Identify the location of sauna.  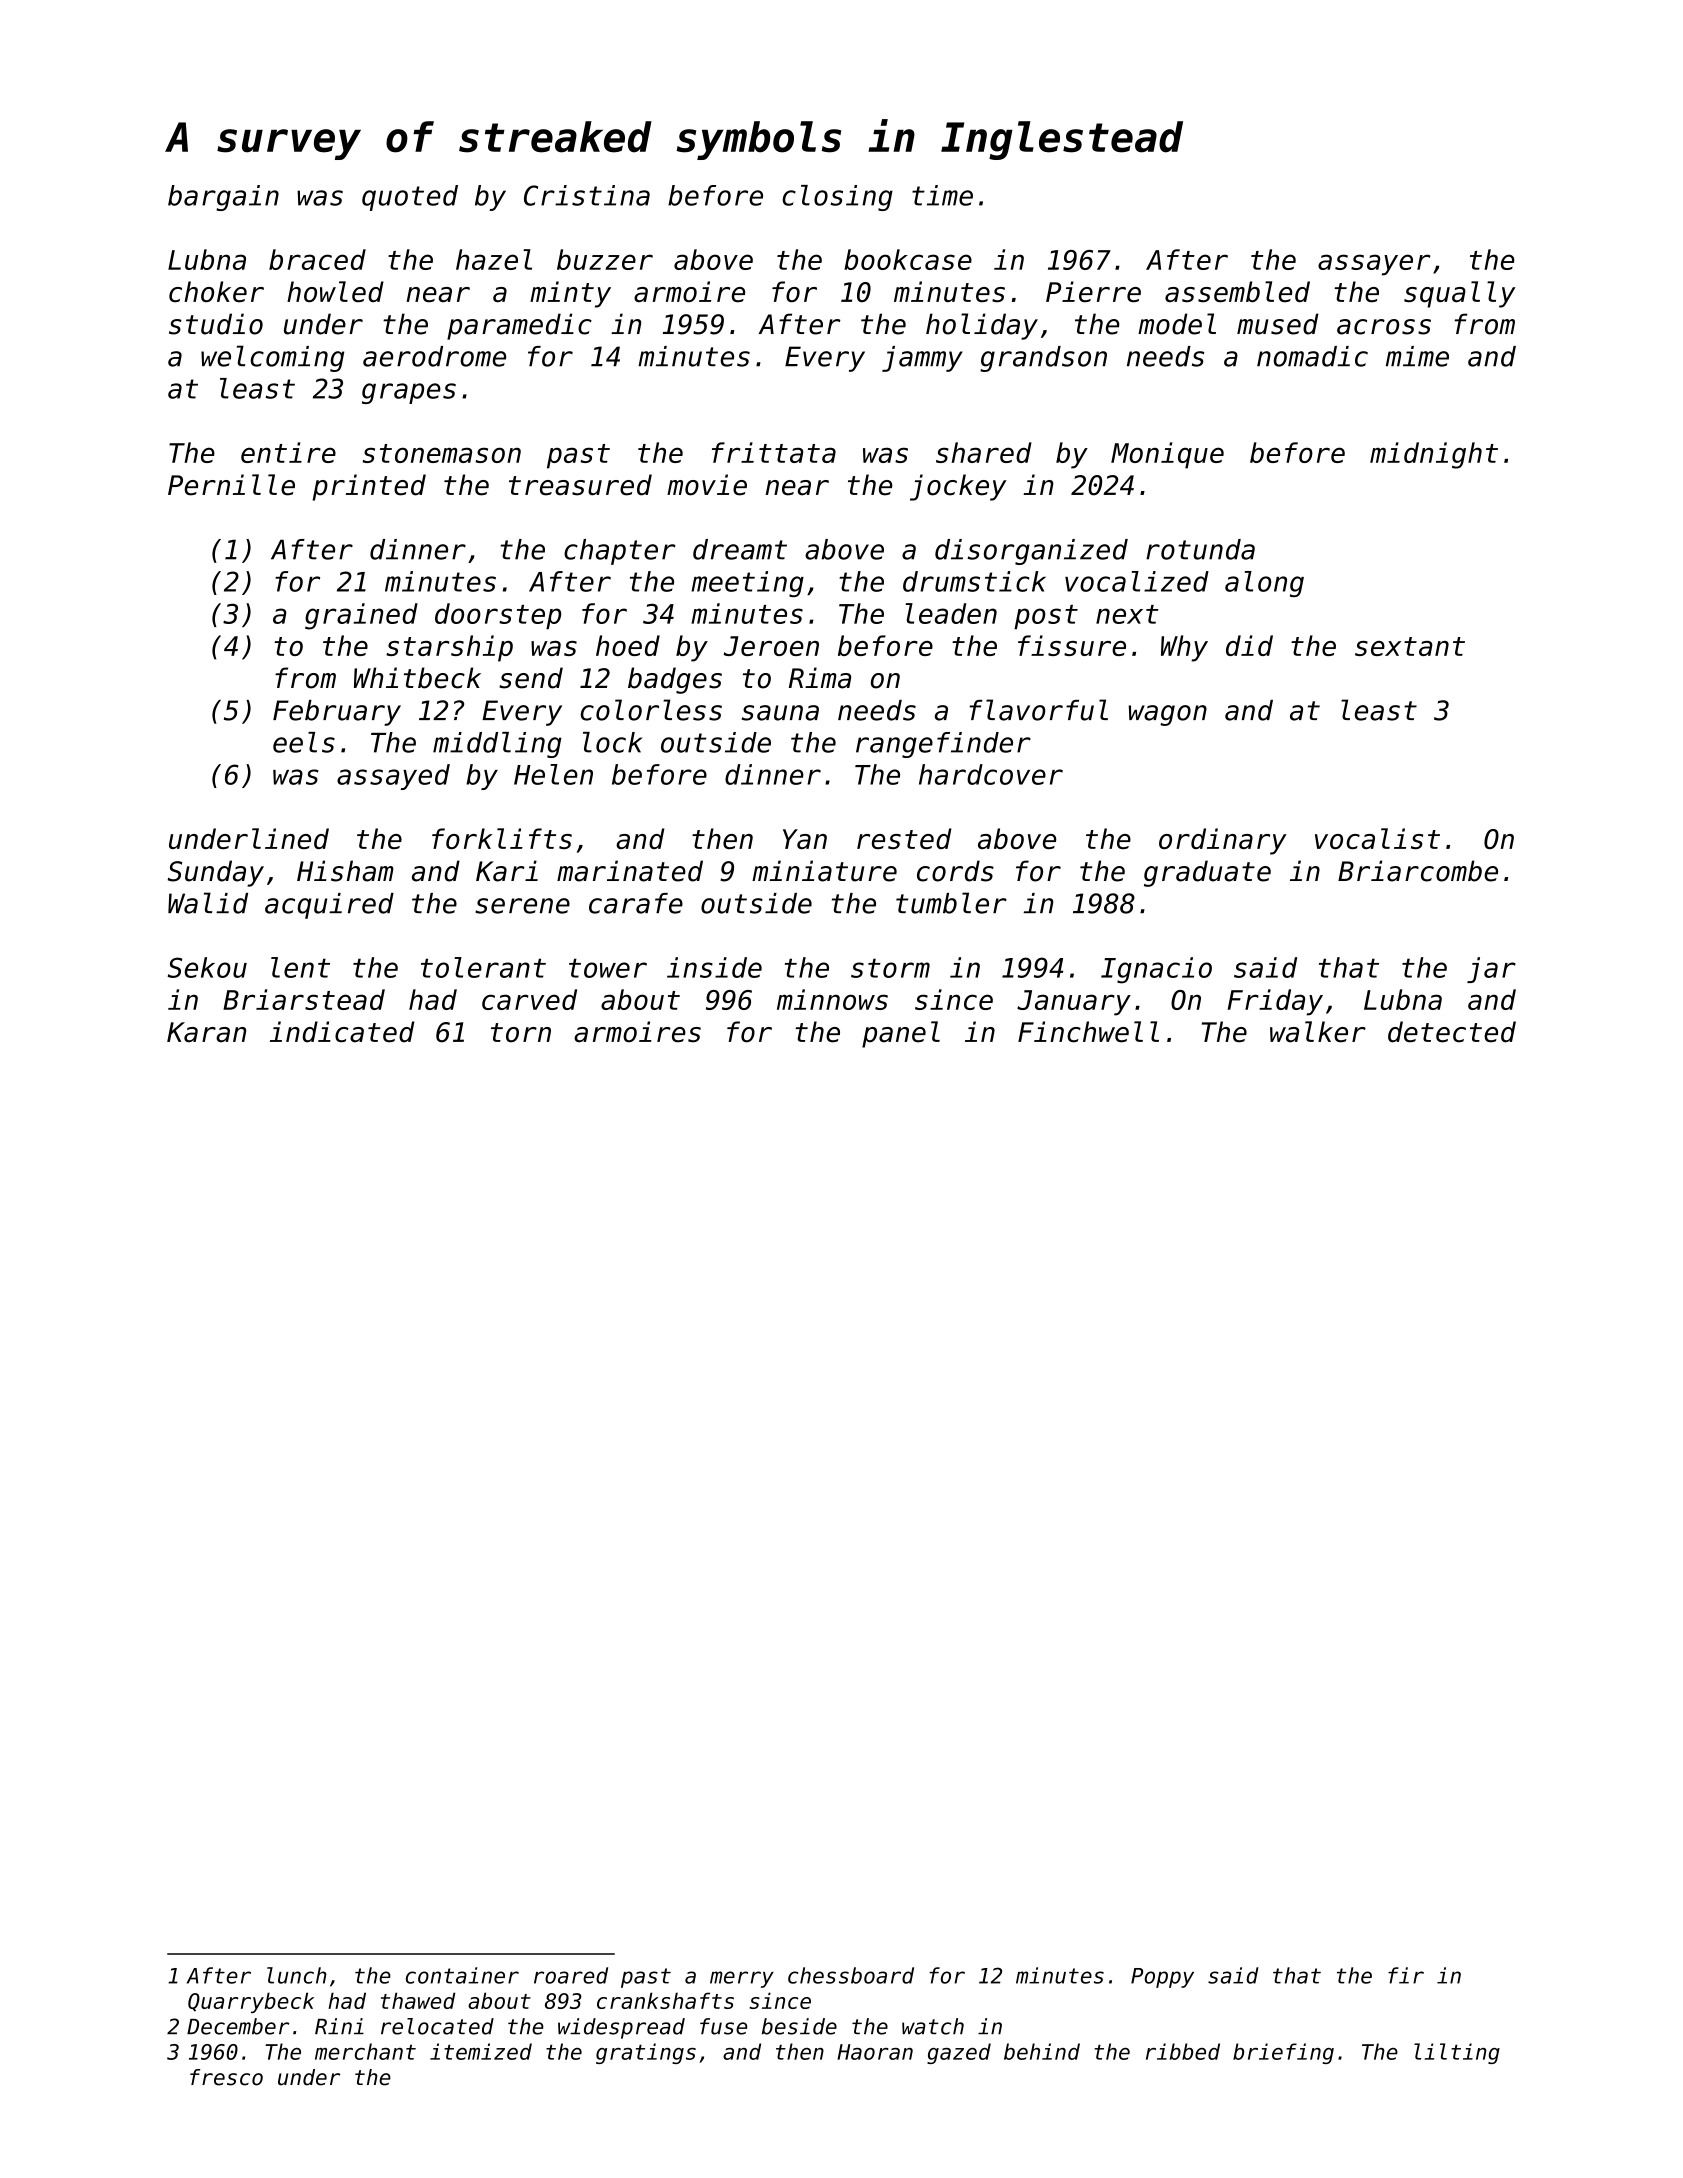
(780, 713).
